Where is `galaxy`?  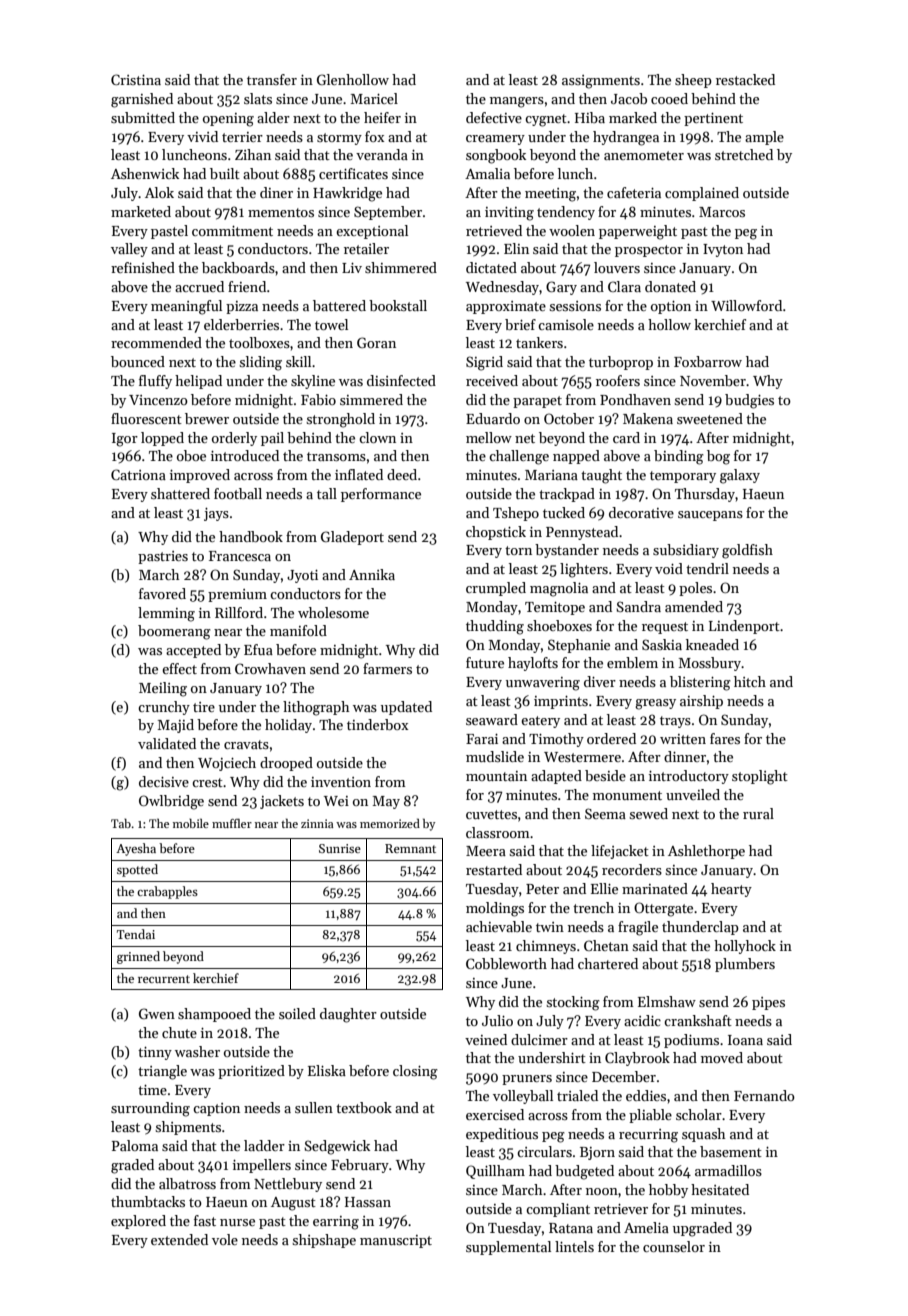 galaxy is located at coordinates (740, 476).
